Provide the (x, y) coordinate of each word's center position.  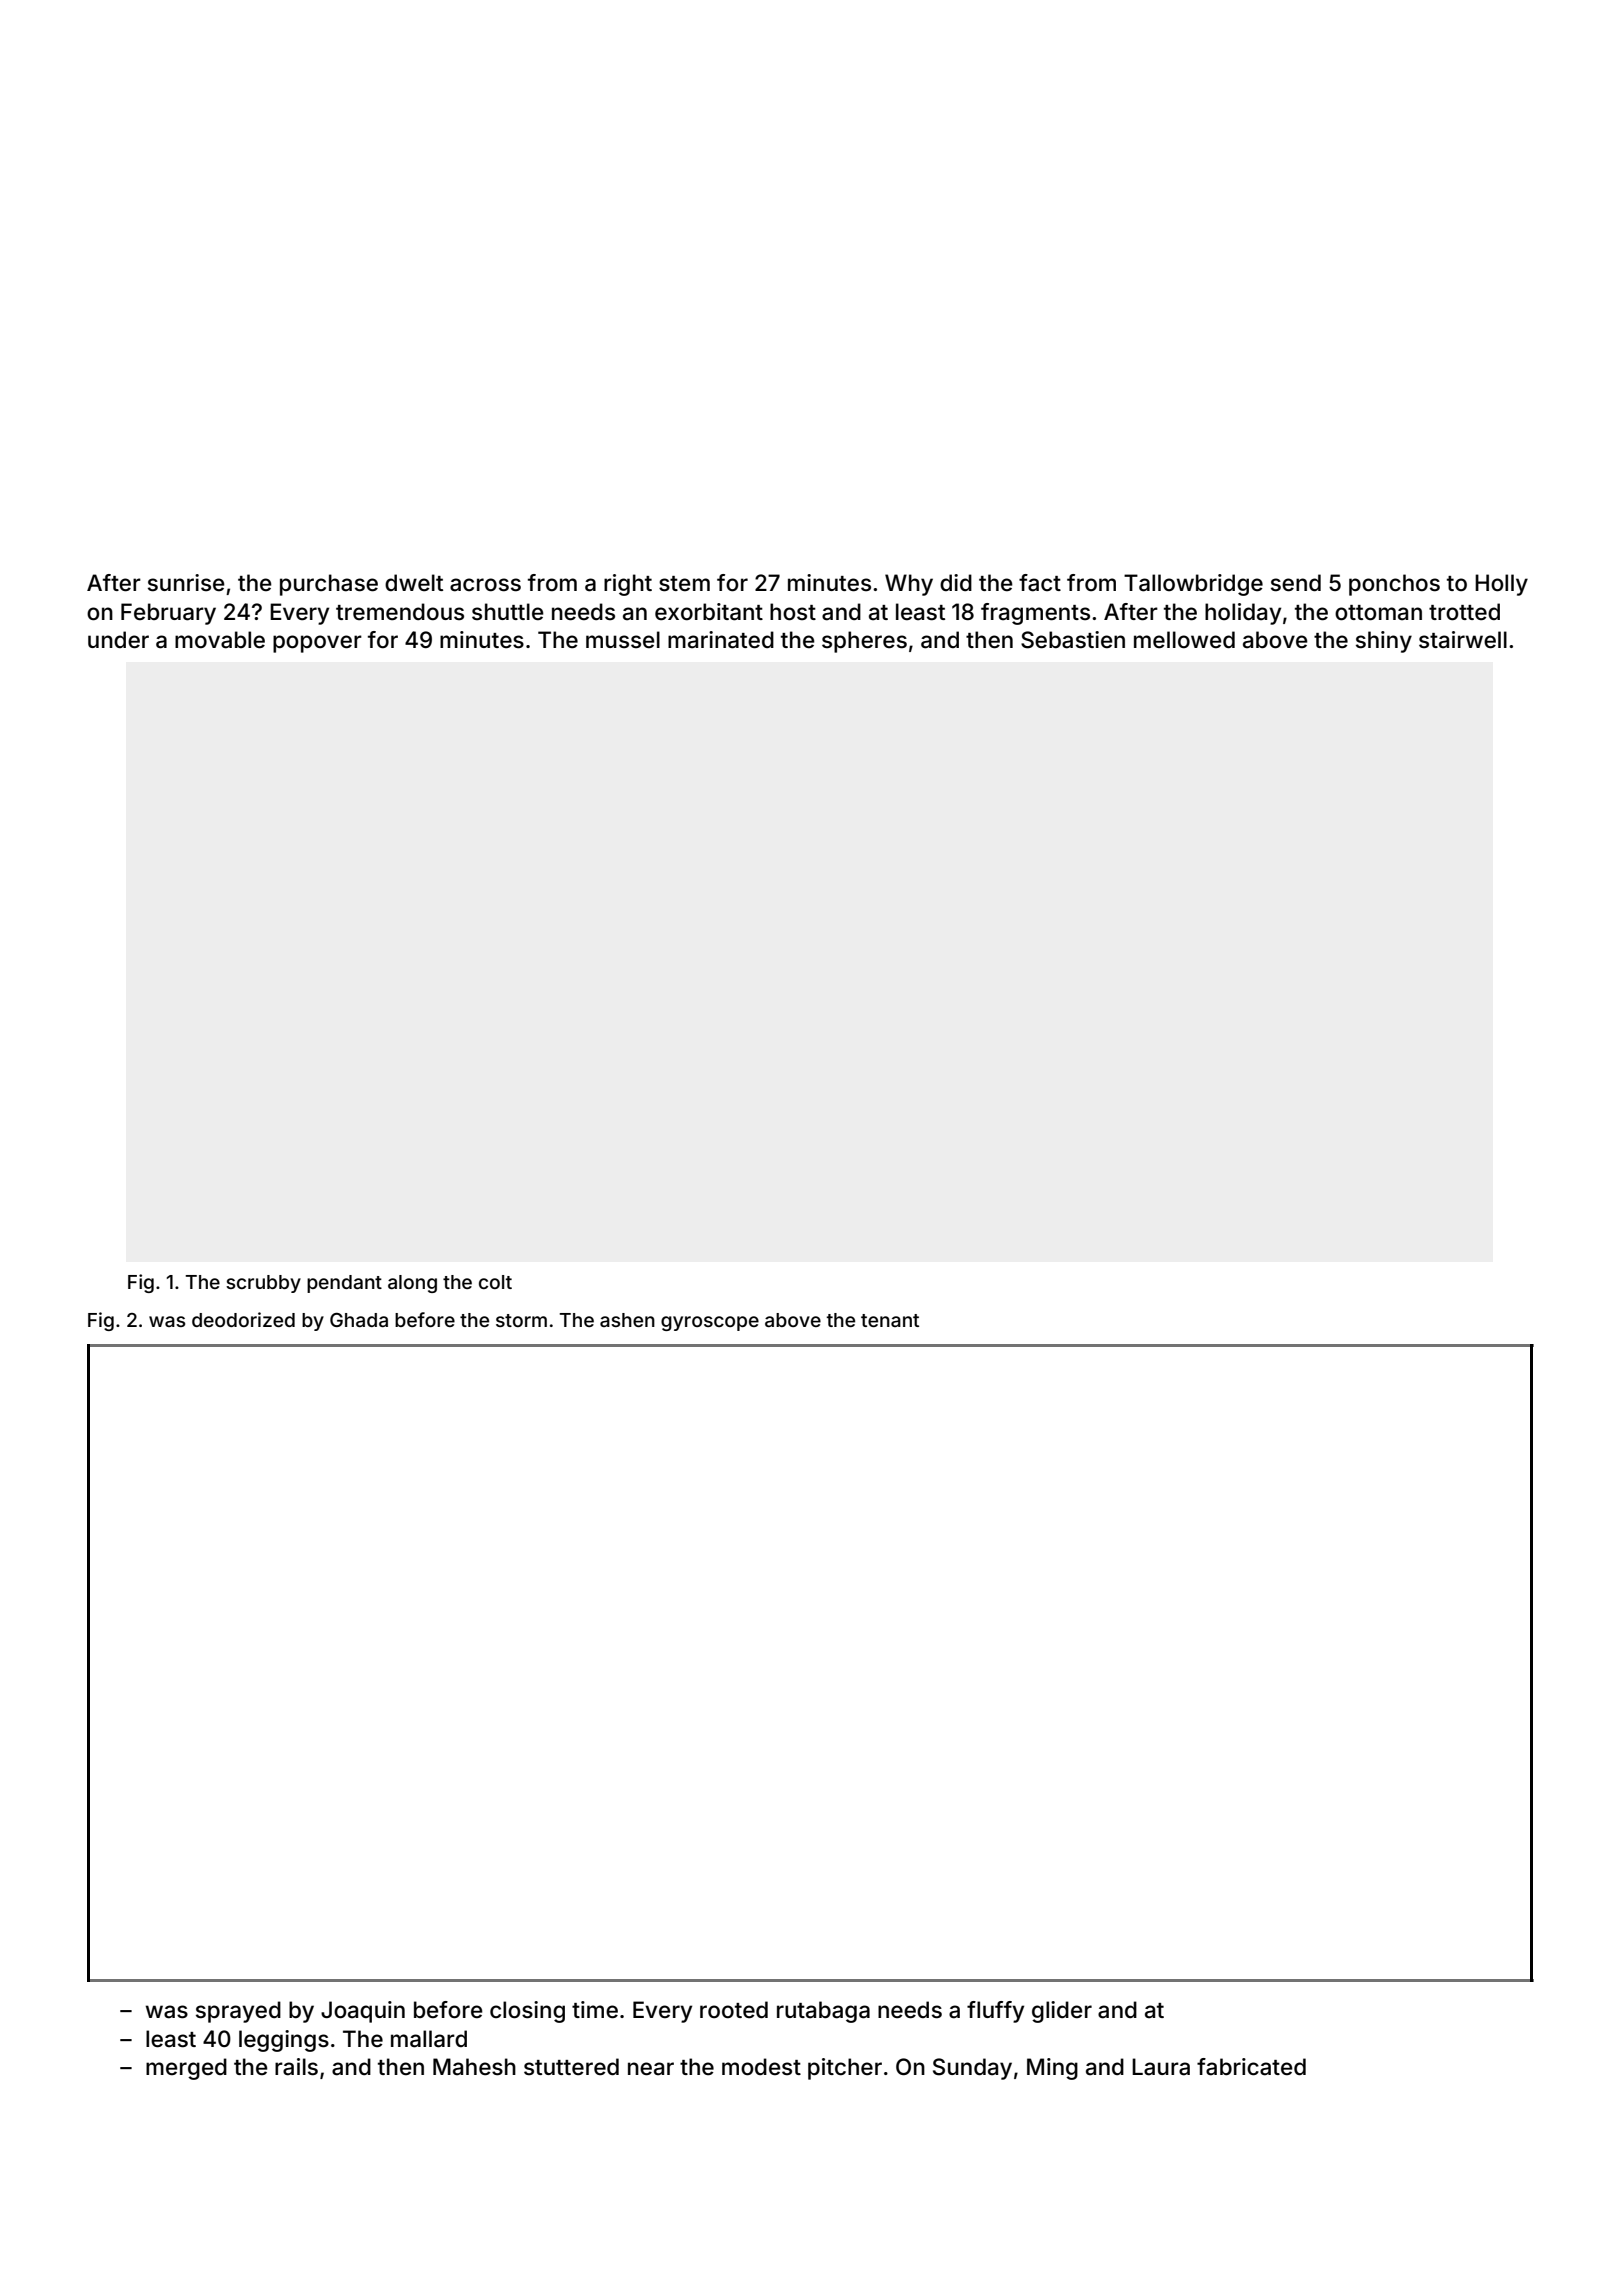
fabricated (1251, 2067)
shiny (1384, 642)
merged (186, 2069)
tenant (890, 1320)
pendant (344, 1284)
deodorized (243, 1319)
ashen (627, 1320)
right (628, 585)
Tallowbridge (1193, 585)
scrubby (263, 1284)
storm (521, 1320)
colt (495, 1282)
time (595, 2010)
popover (317, 644)
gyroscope (710, 1323)
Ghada (359, 1320)
